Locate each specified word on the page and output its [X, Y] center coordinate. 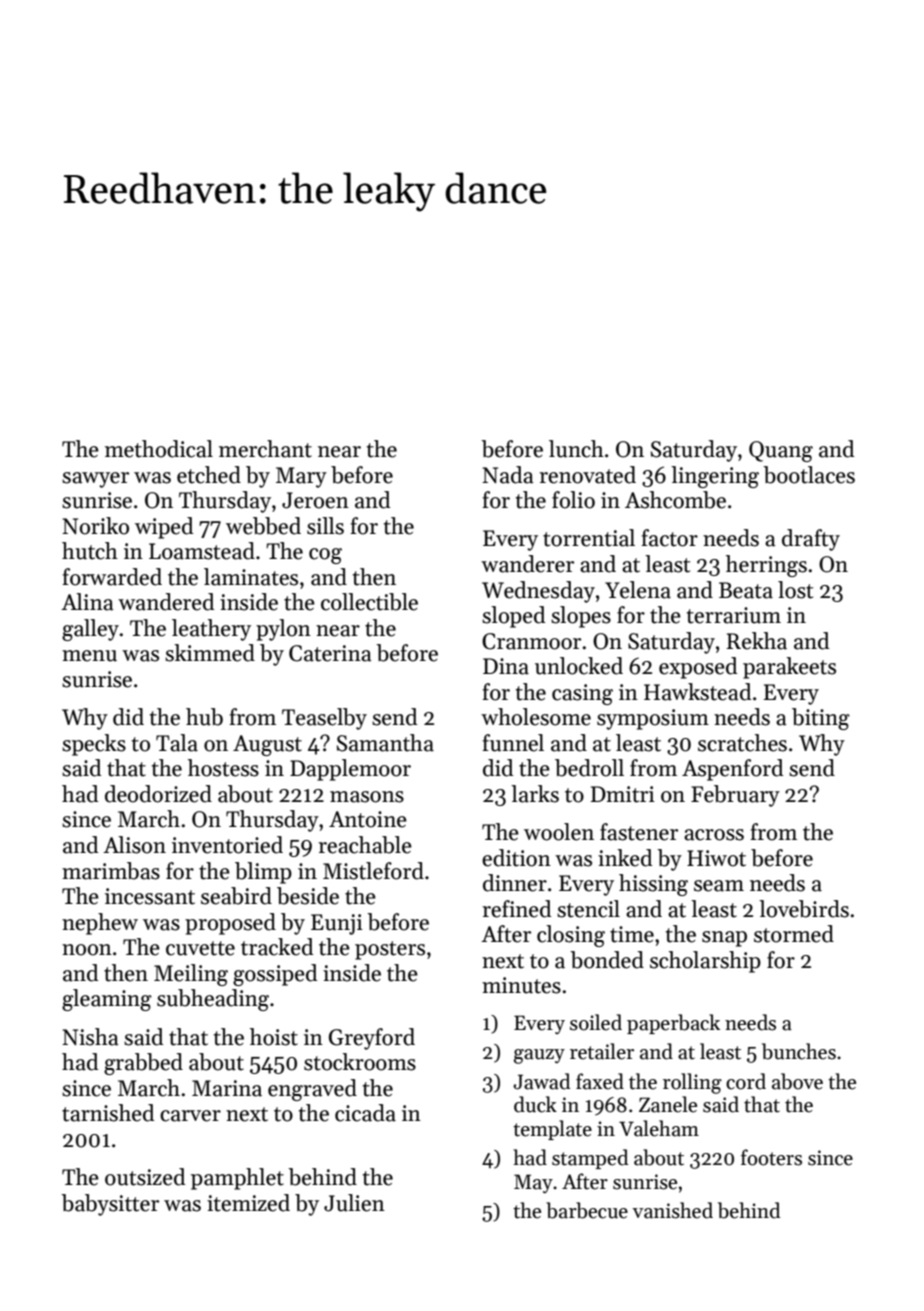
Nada [508, 475]
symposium [653, 719]
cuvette [200, 948]
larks [535, 794]
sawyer [95, 480]
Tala [177, 743]
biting [821, 719]
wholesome [536, 717]
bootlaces [809, 475]
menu [89, 656]
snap [724, 939]
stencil [588, 909]
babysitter [110, 1205]
